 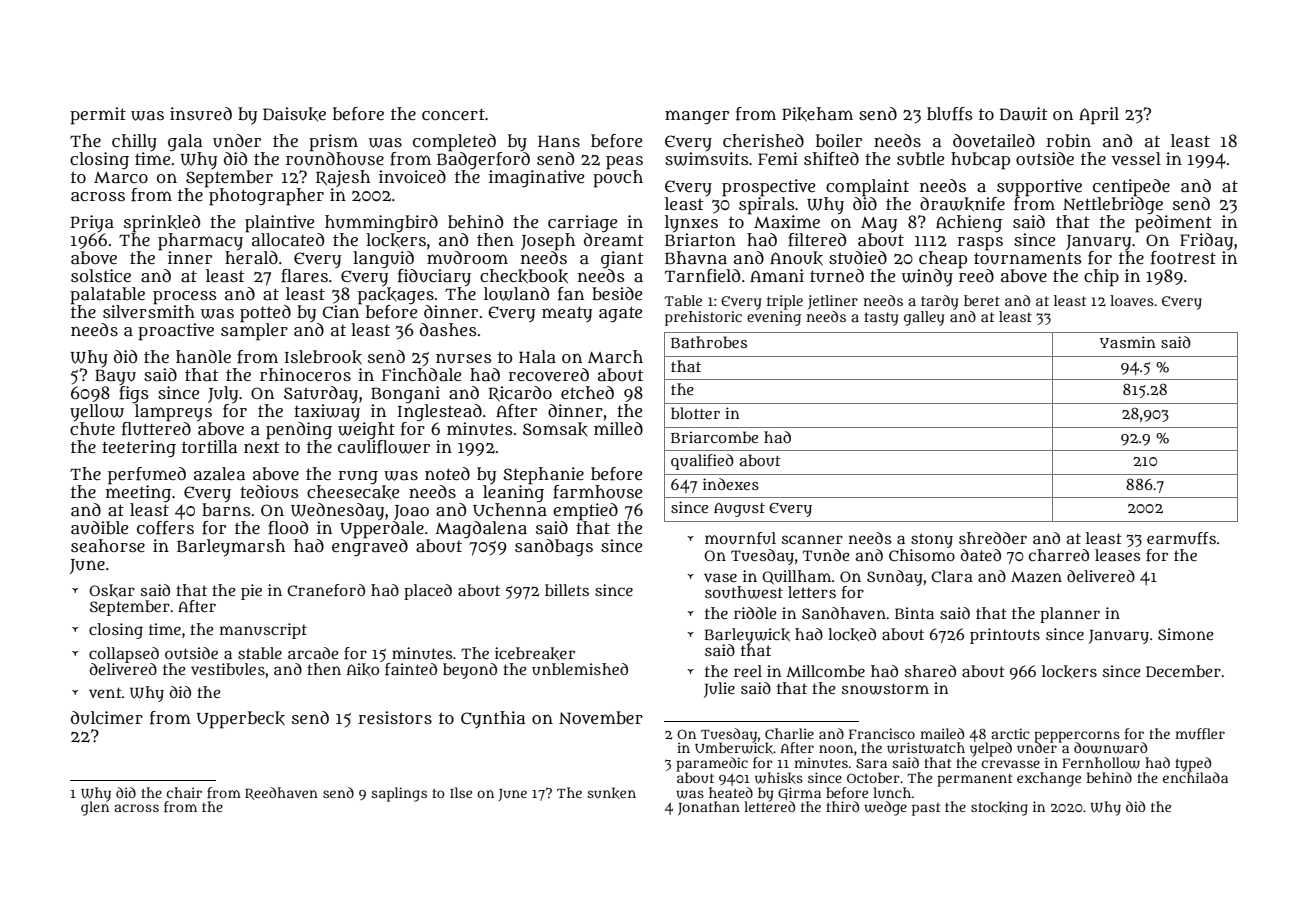 What do you see at coordinates (1181, 538) in the screenshot?
I see `earmuffs` at bounding box center [1181, 538].
